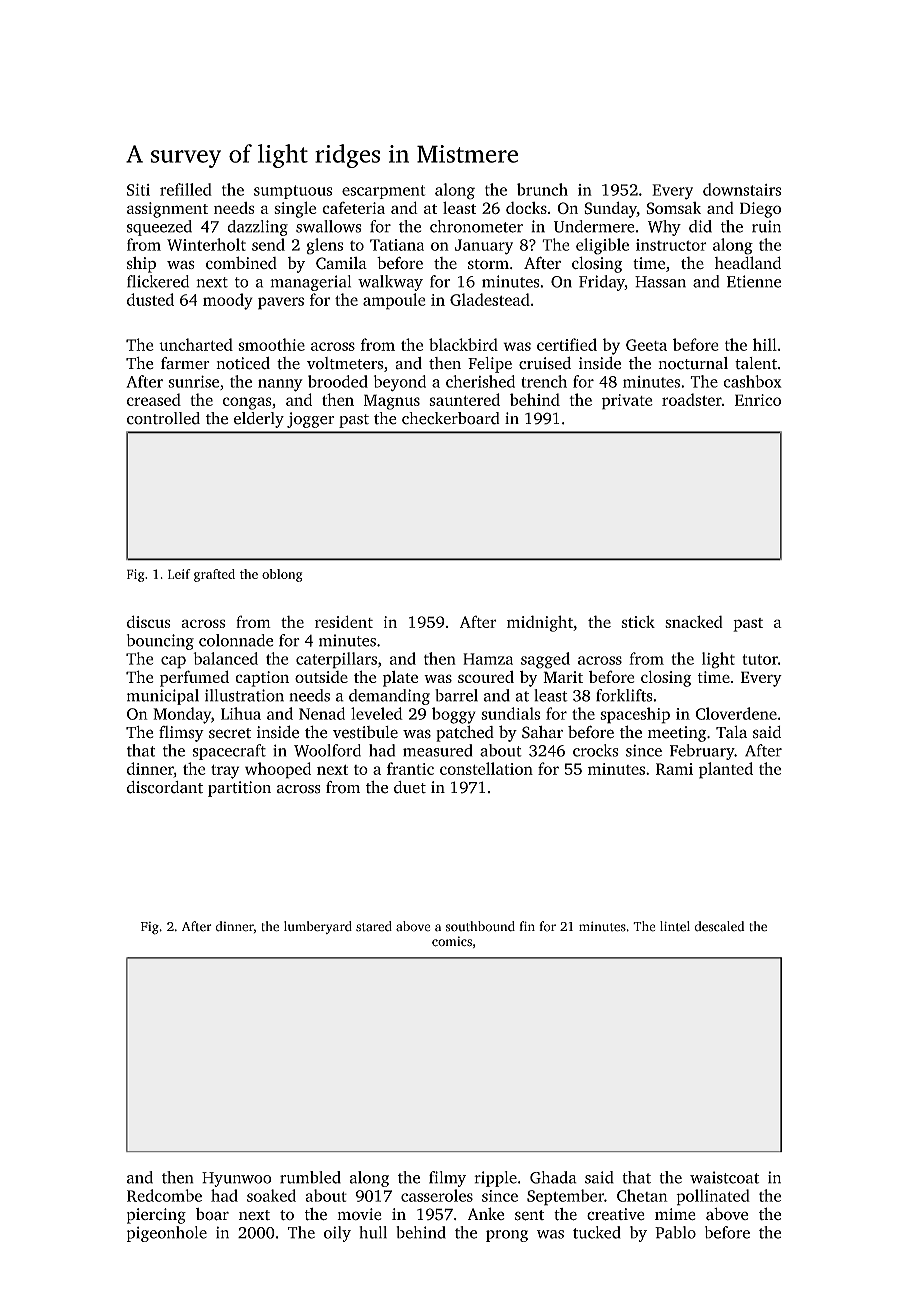 The image size is (908, 1316). I want to click on moody, so click(228, 301).
